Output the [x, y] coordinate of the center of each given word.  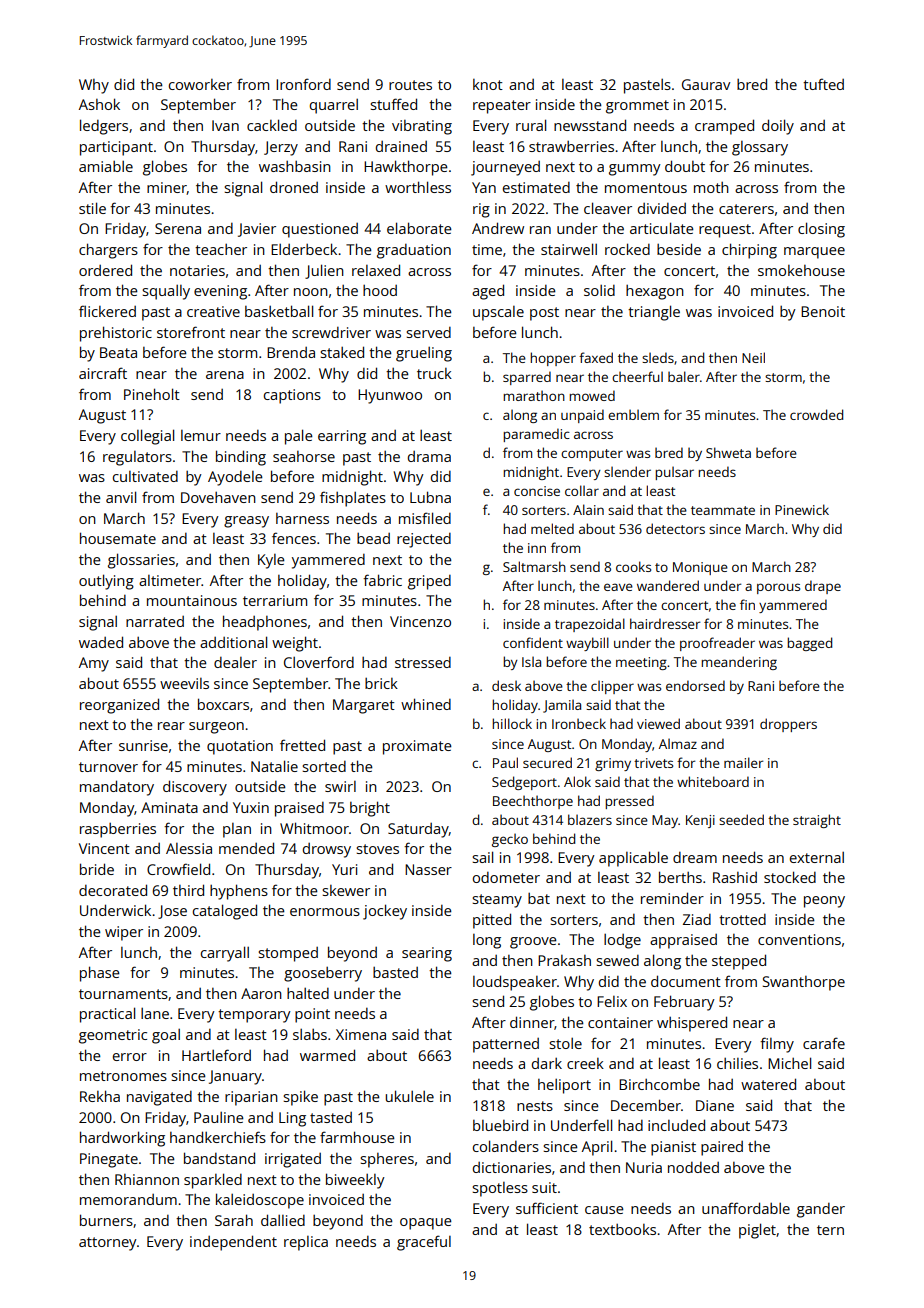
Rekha [100, 1096]
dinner [532, 1022]
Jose [172, 912]
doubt [685, 166]
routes [410, 85]
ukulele [409, 1096]
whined [426, 704]
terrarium [275, 600]
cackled [272, 125]
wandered [668, 585]
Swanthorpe [804, 983]
